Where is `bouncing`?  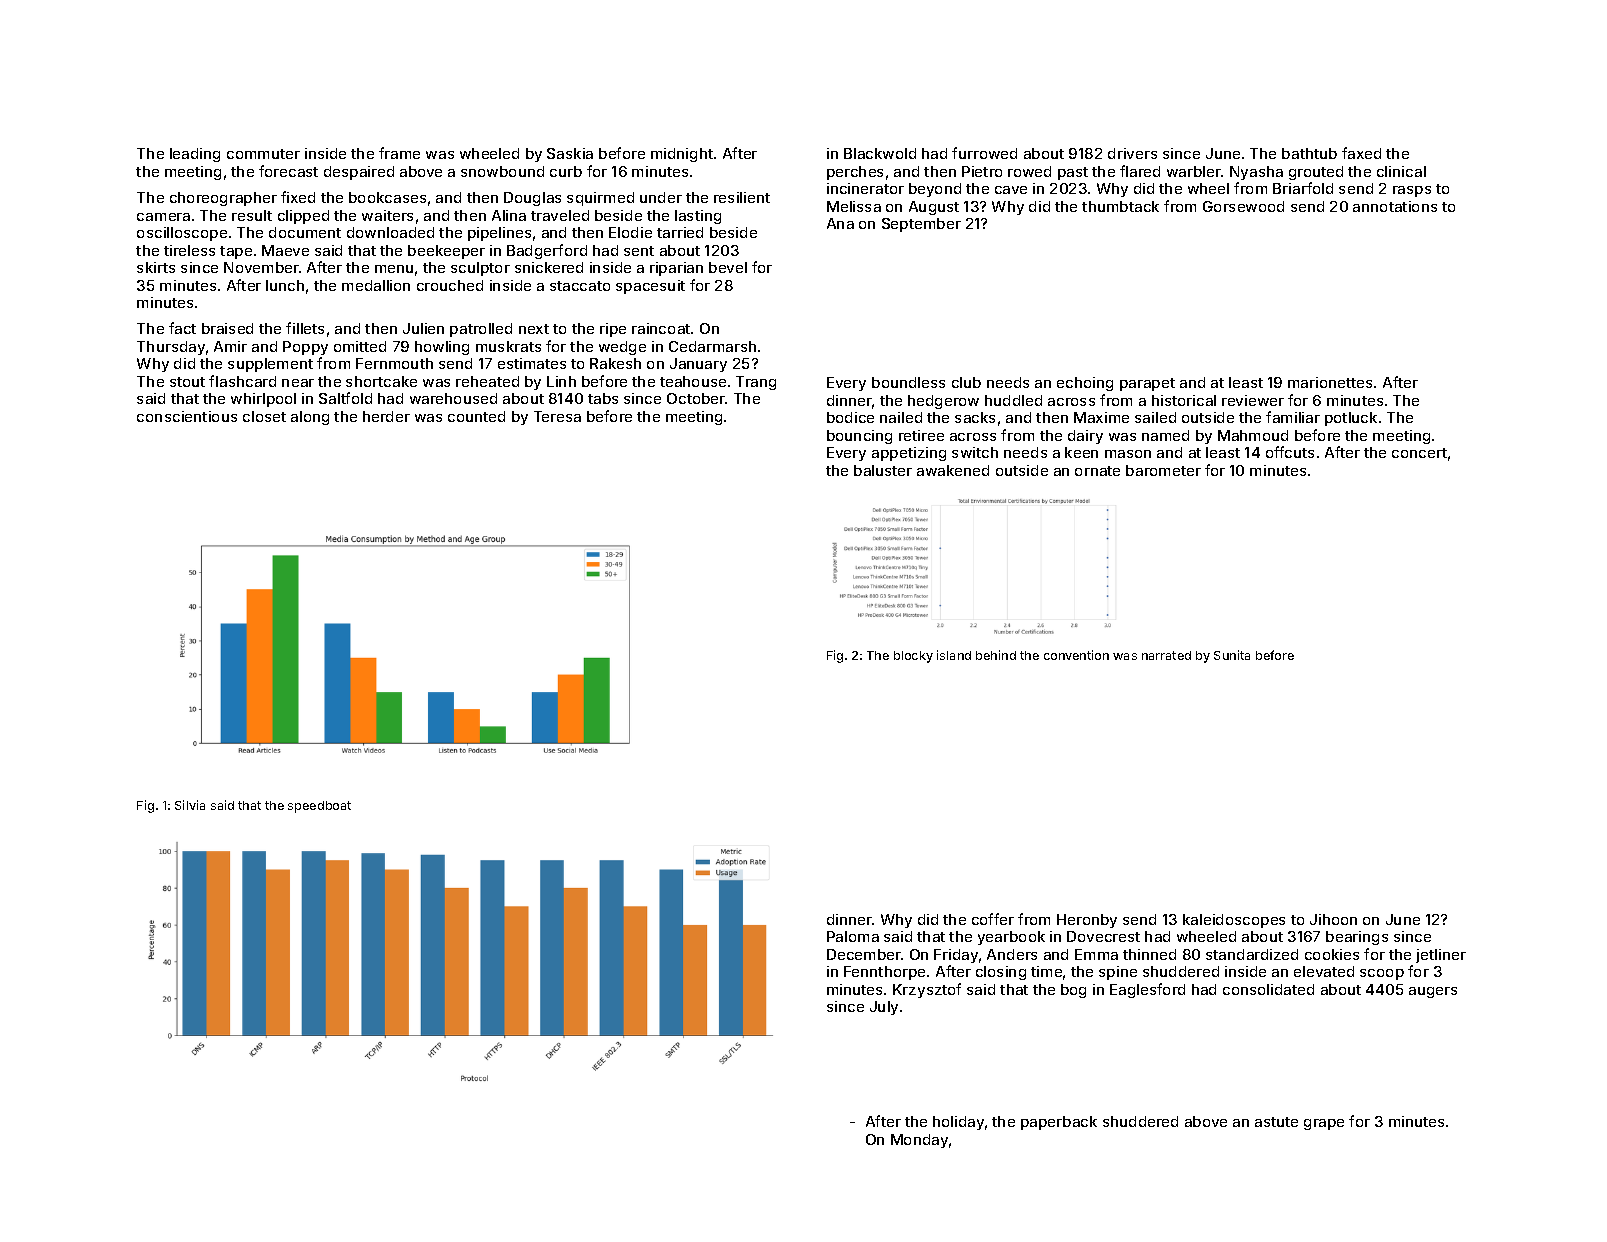
bouncing is located at coordinates (859, 437).
